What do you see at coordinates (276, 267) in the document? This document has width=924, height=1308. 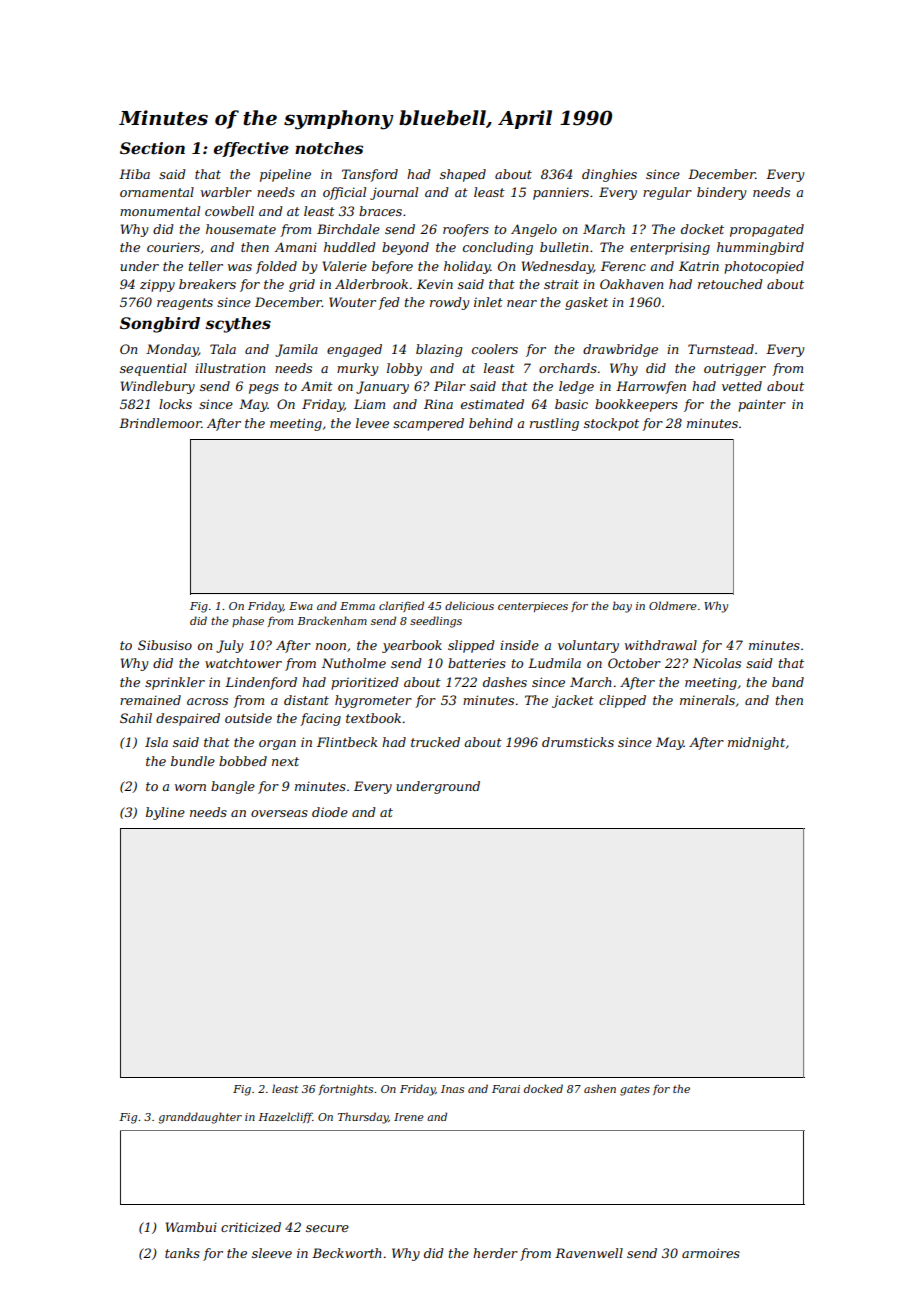 I see `folded` at bounding box center [276, 267].
